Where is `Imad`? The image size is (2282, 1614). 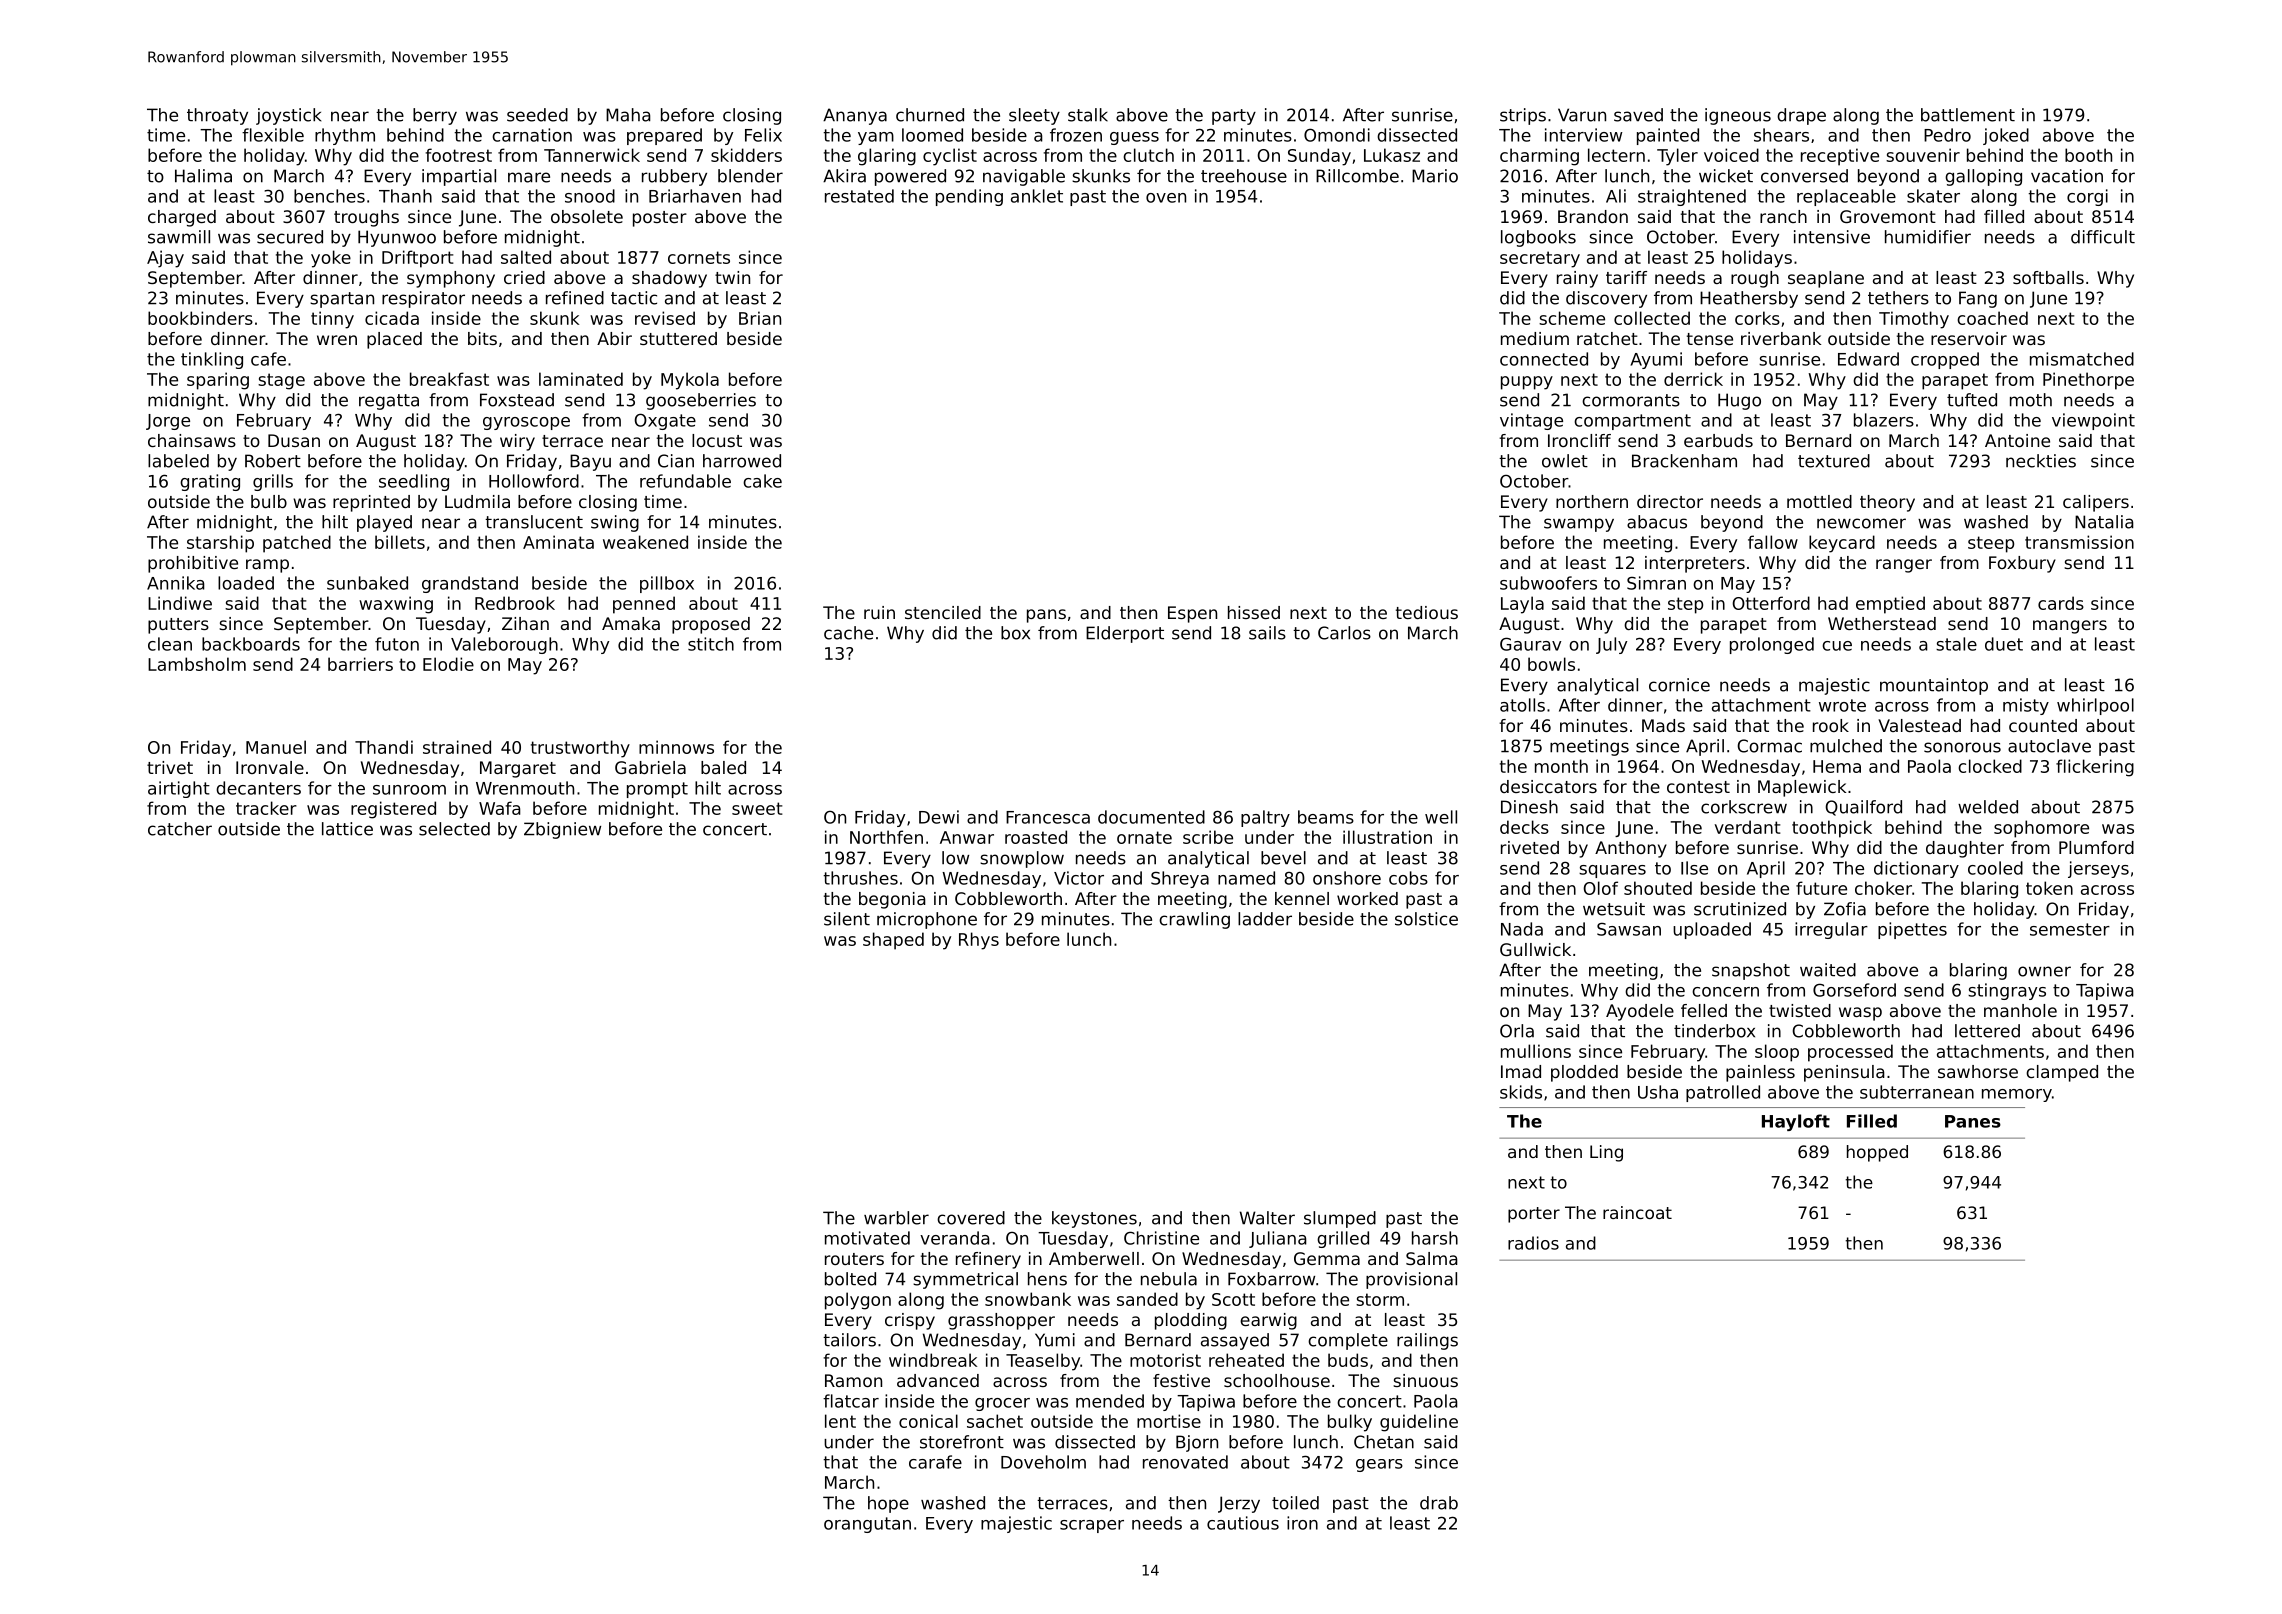
Imad is located at coordinates (1521, 1071).
